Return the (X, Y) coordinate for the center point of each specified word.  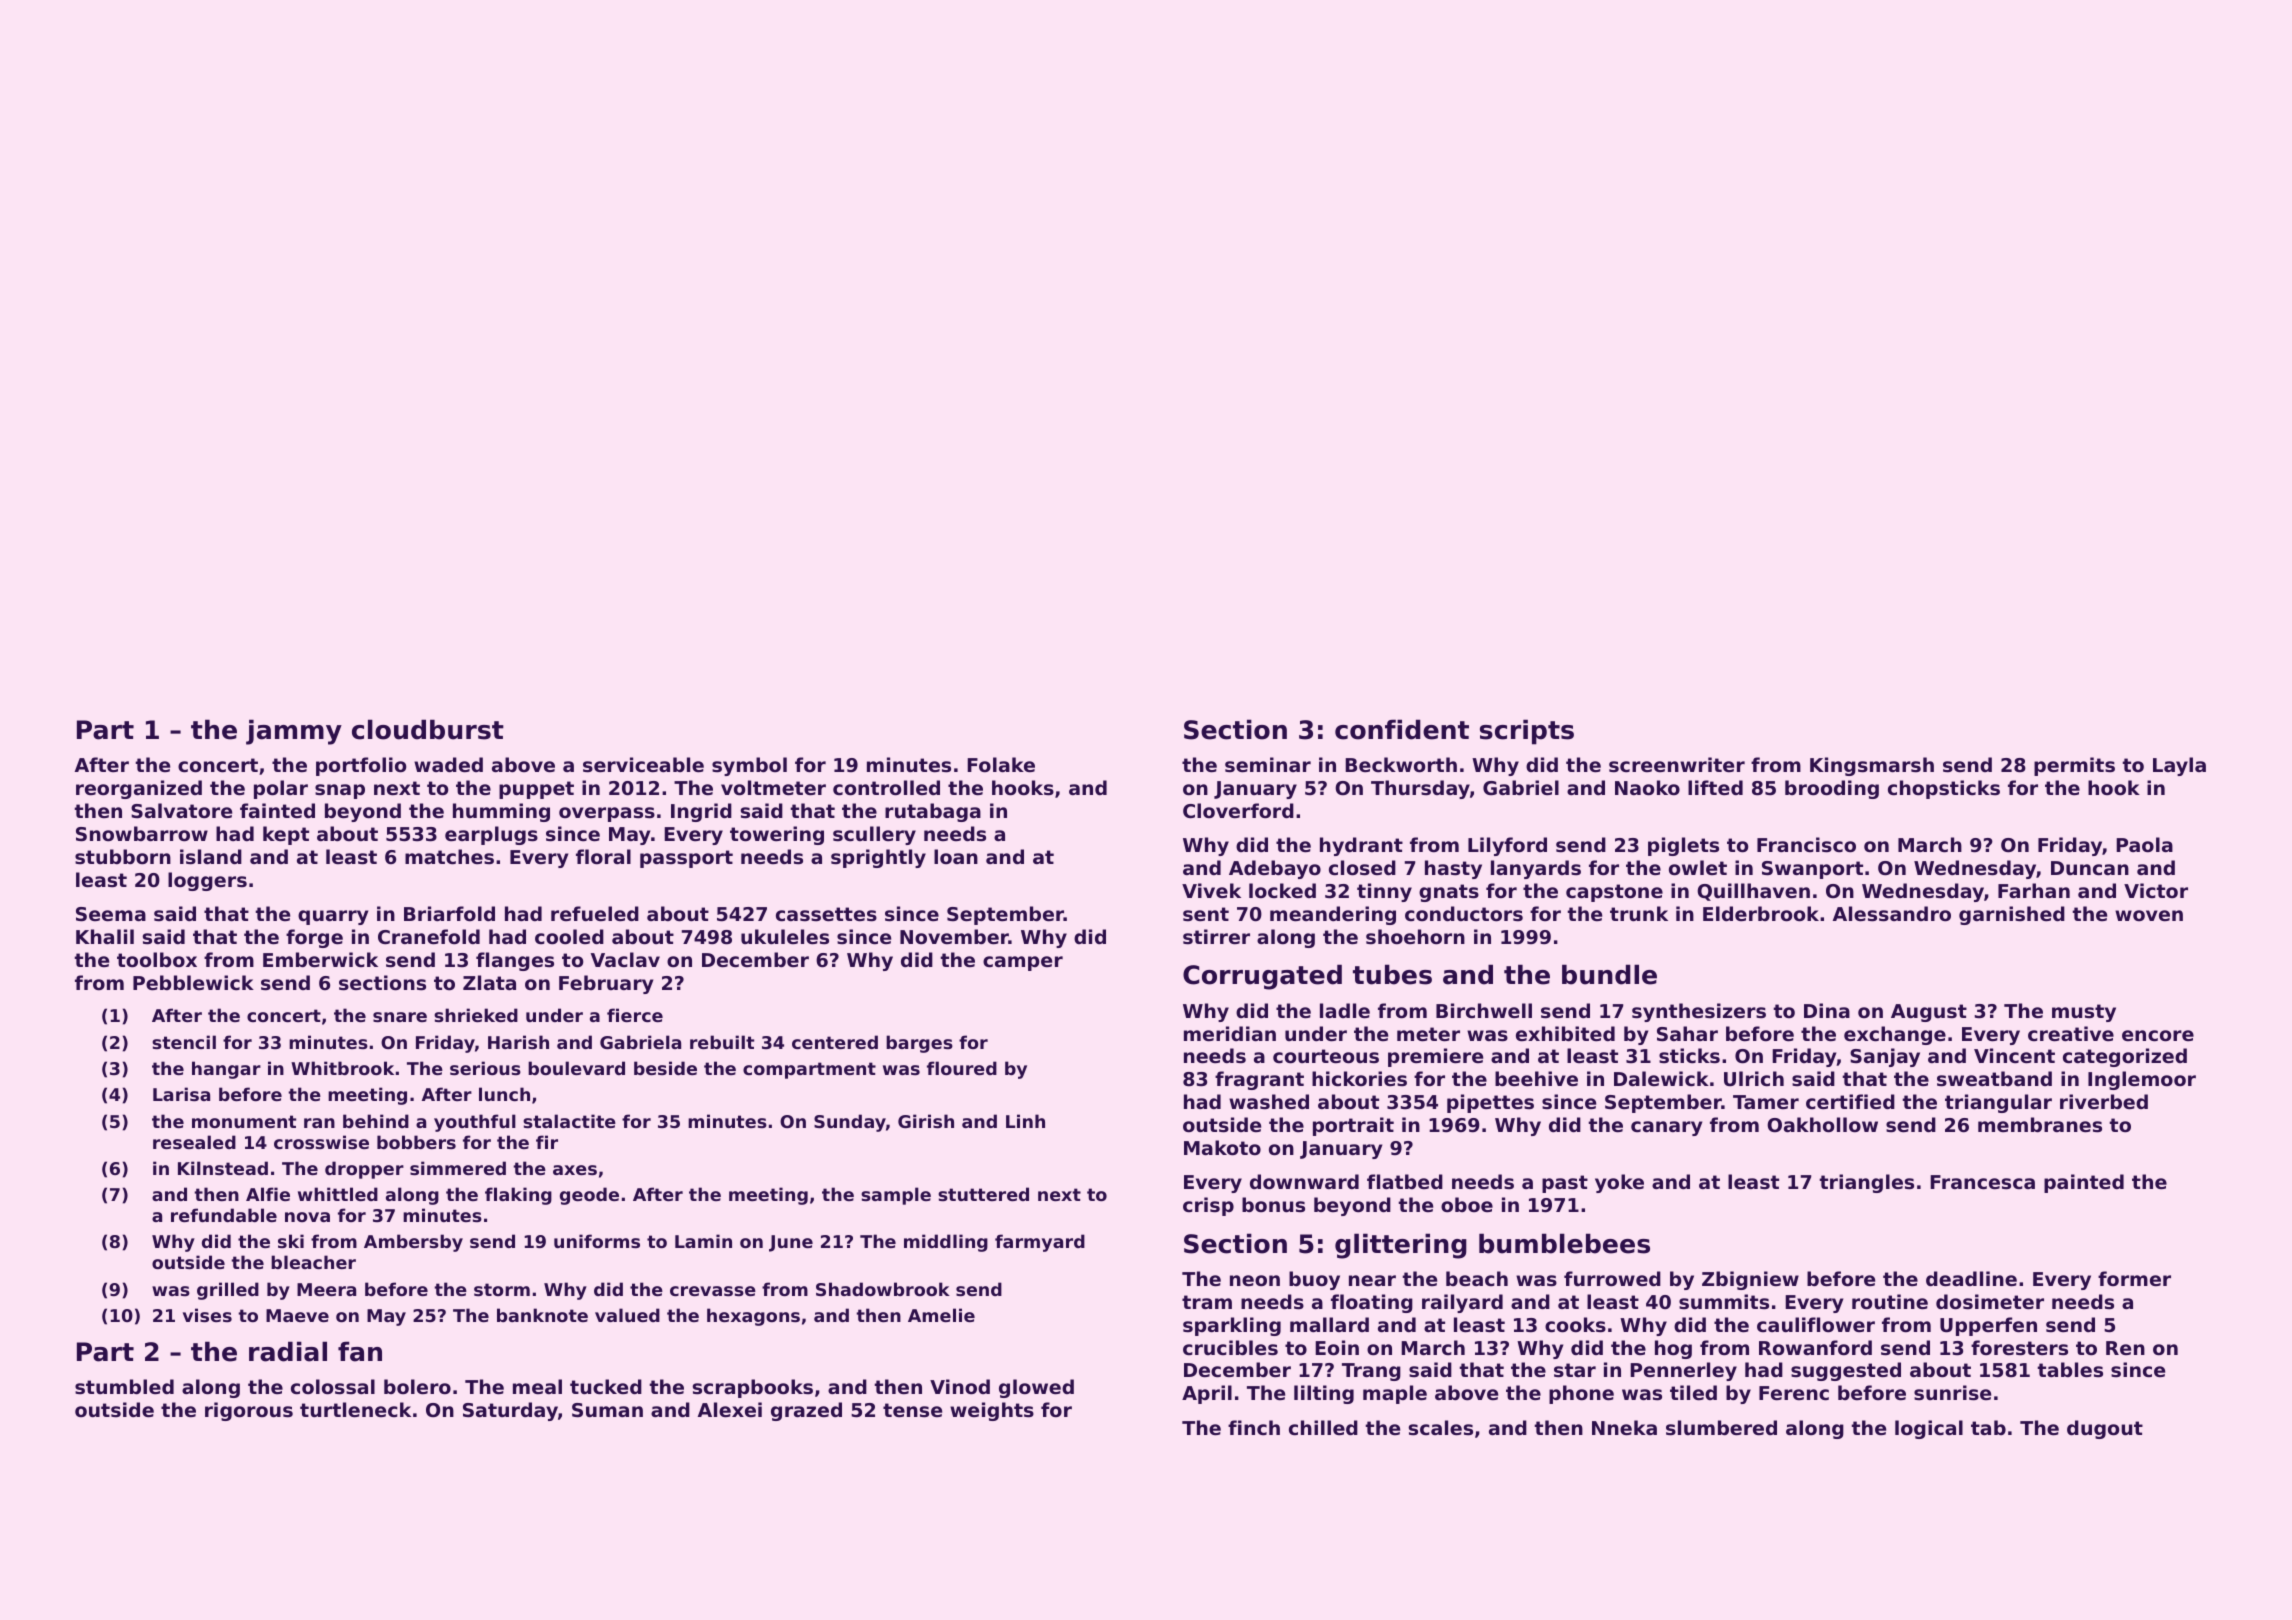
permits (2074, 766)
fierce (635, 1015)
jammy (294, 732)
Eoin (1337, 1348)
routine (1890, 1302)
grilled (228, 1291)
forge (314, 938)
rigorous (249, 1411)
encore (2158, 1036)
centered (835, 1042)
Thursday (1420, 789)
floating (1372, 1303)
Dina (1827, 1010)
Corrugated (1262, 977)
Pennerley (1683, 1371)
